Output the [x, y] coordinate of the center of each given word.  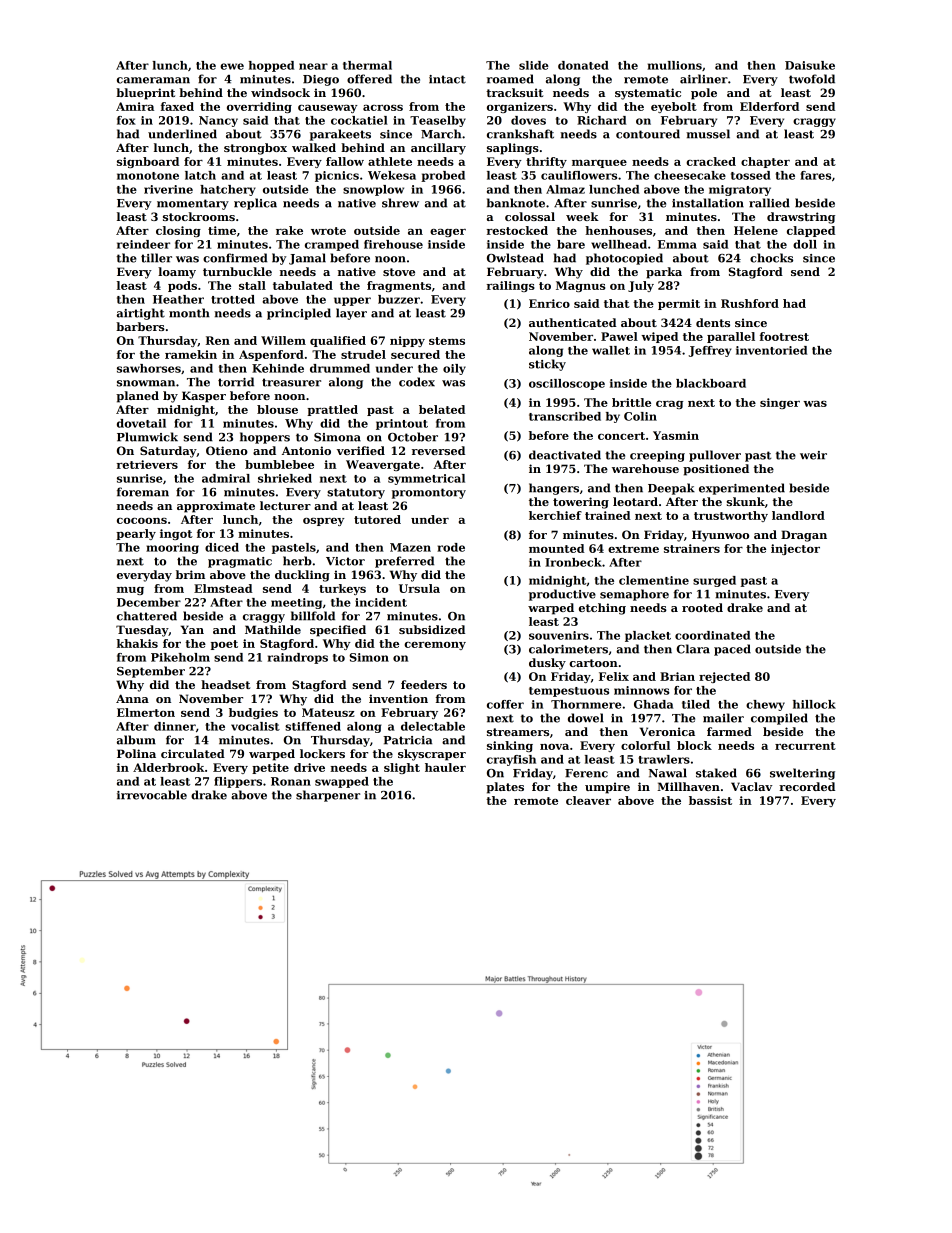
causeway [328, 109]
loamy [177, 273]
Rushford [750, 303]
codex [417, 382]
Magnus [580, 286]
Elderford [769, 106]
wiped [659, 337]
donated [583, 65]
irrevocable [152, 795]
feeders [424, 684]
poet [224, 645]
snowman [146, 383]
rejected [724, 677]
